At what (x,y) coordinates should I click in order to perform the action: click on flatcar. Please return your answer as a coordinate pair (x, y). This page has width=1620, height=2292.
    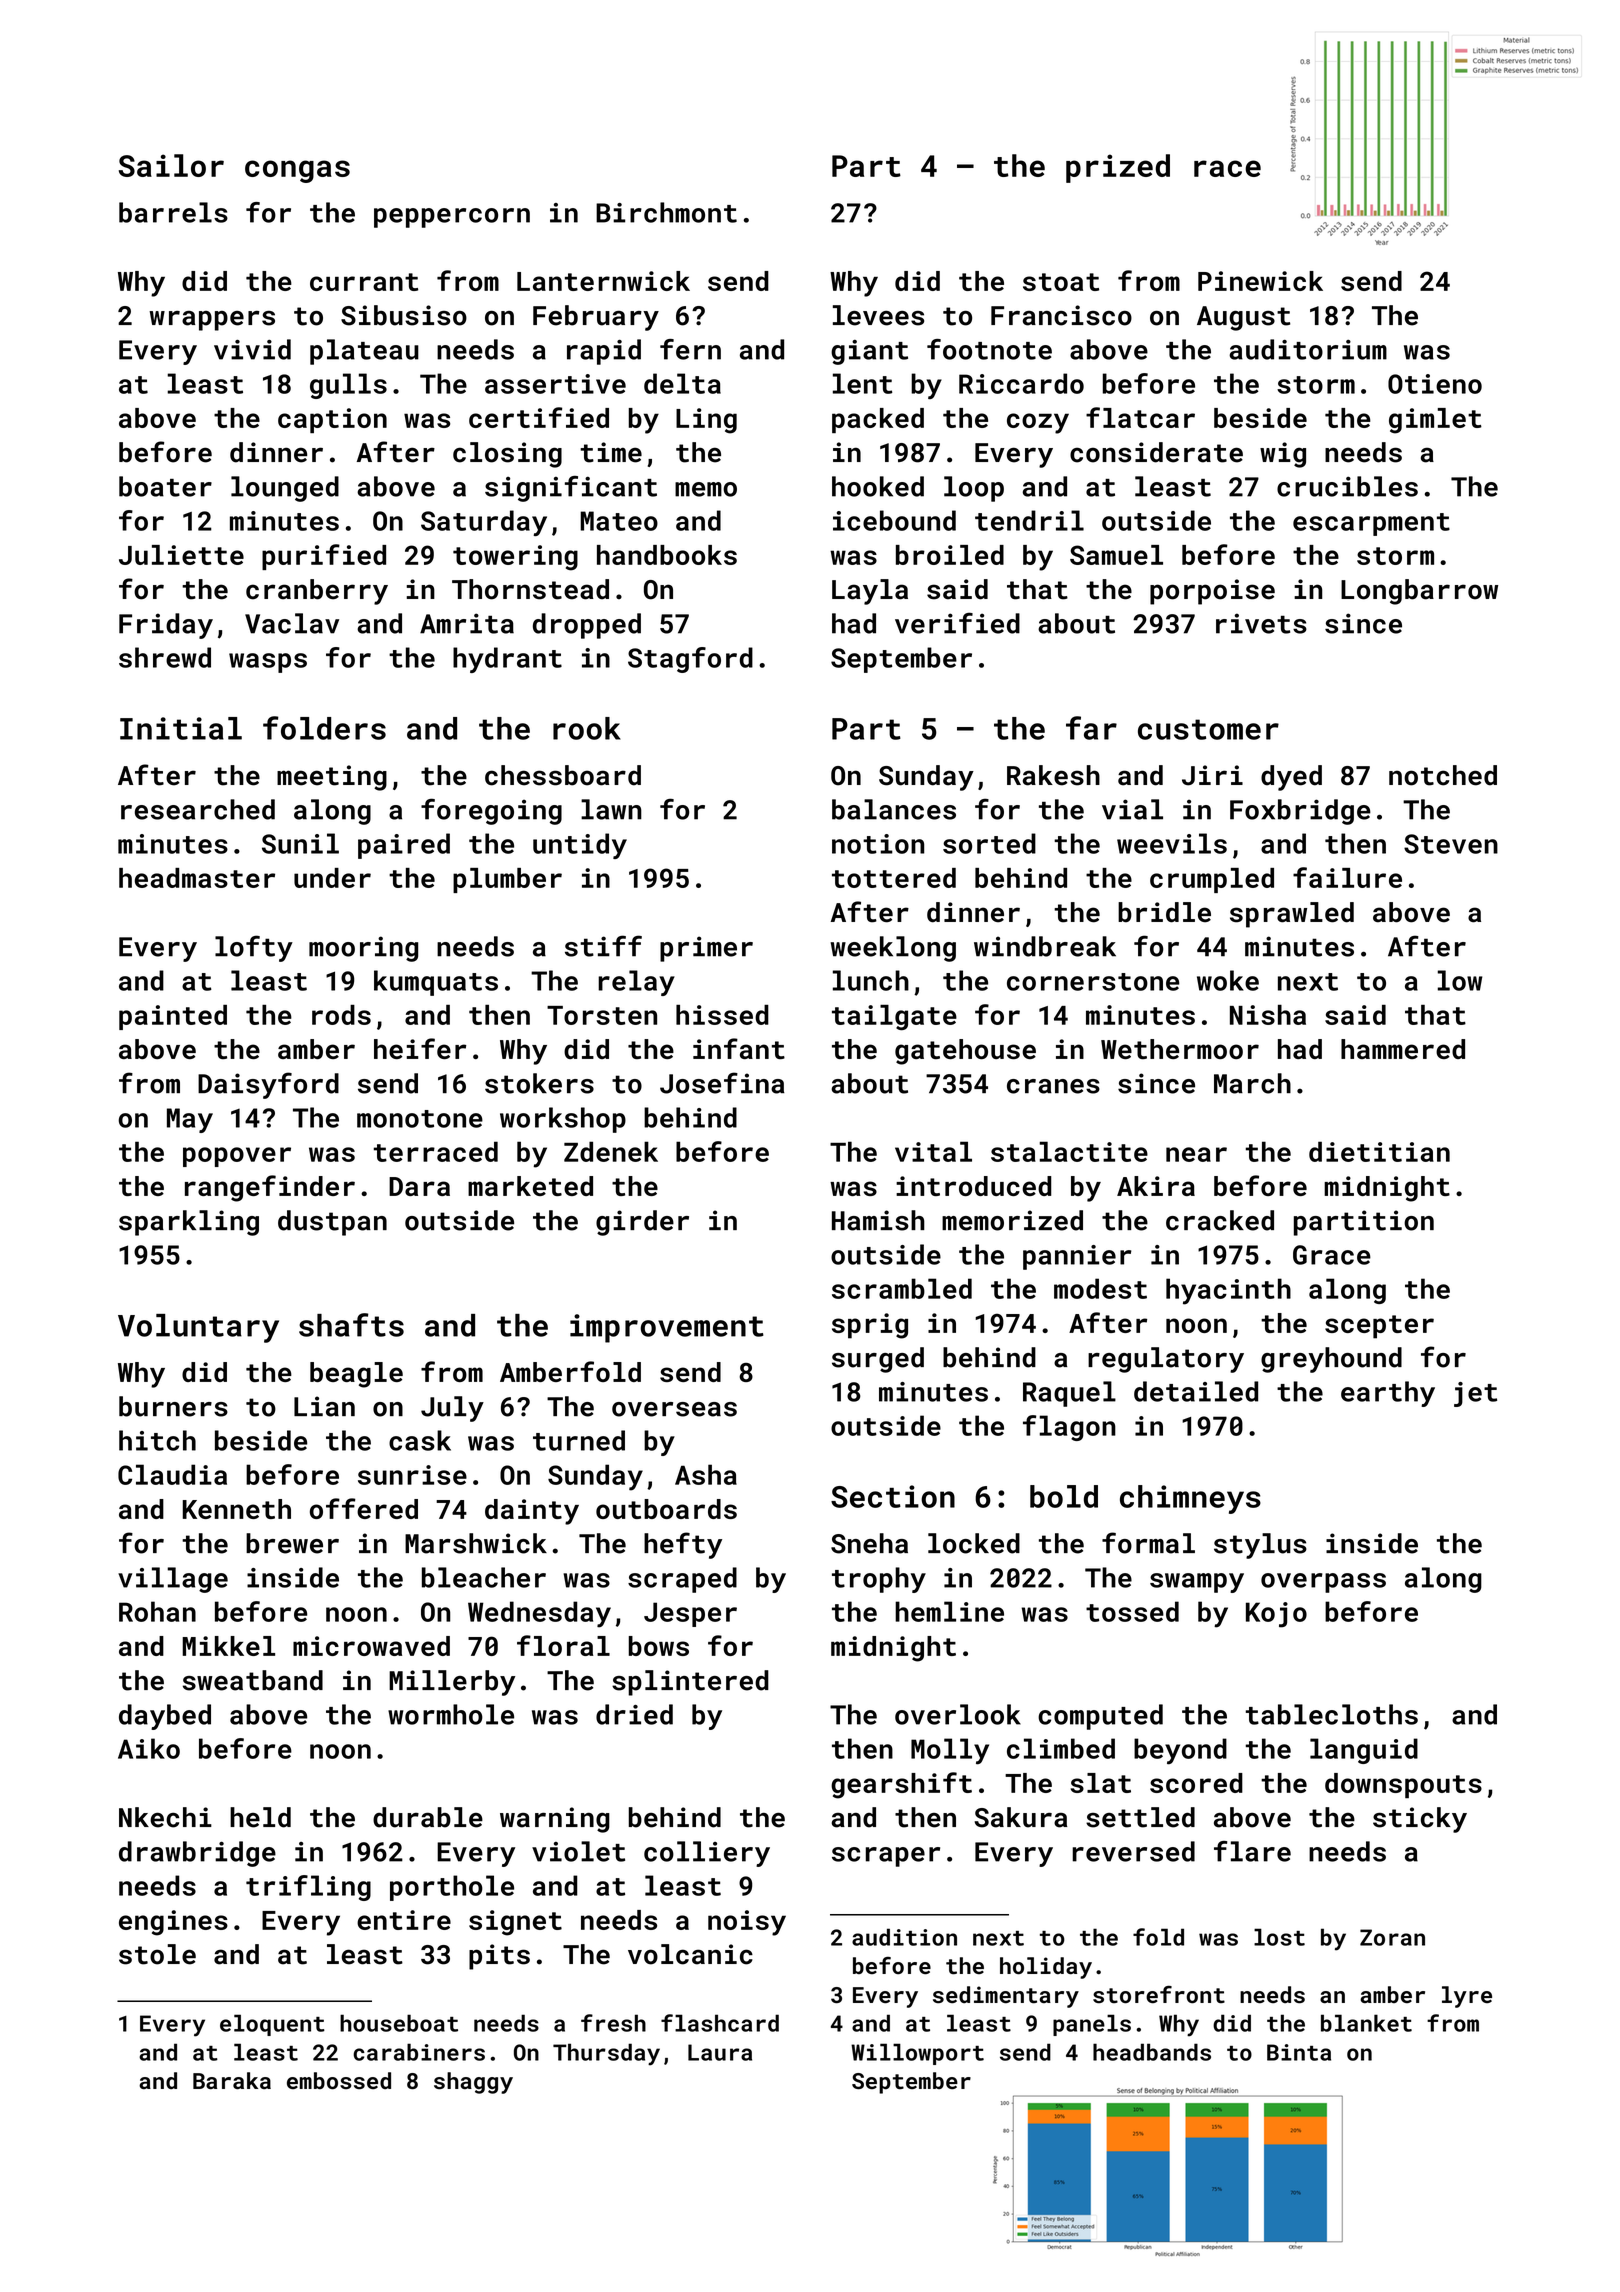
    Looking at the image, I should click on (1140, 417).
